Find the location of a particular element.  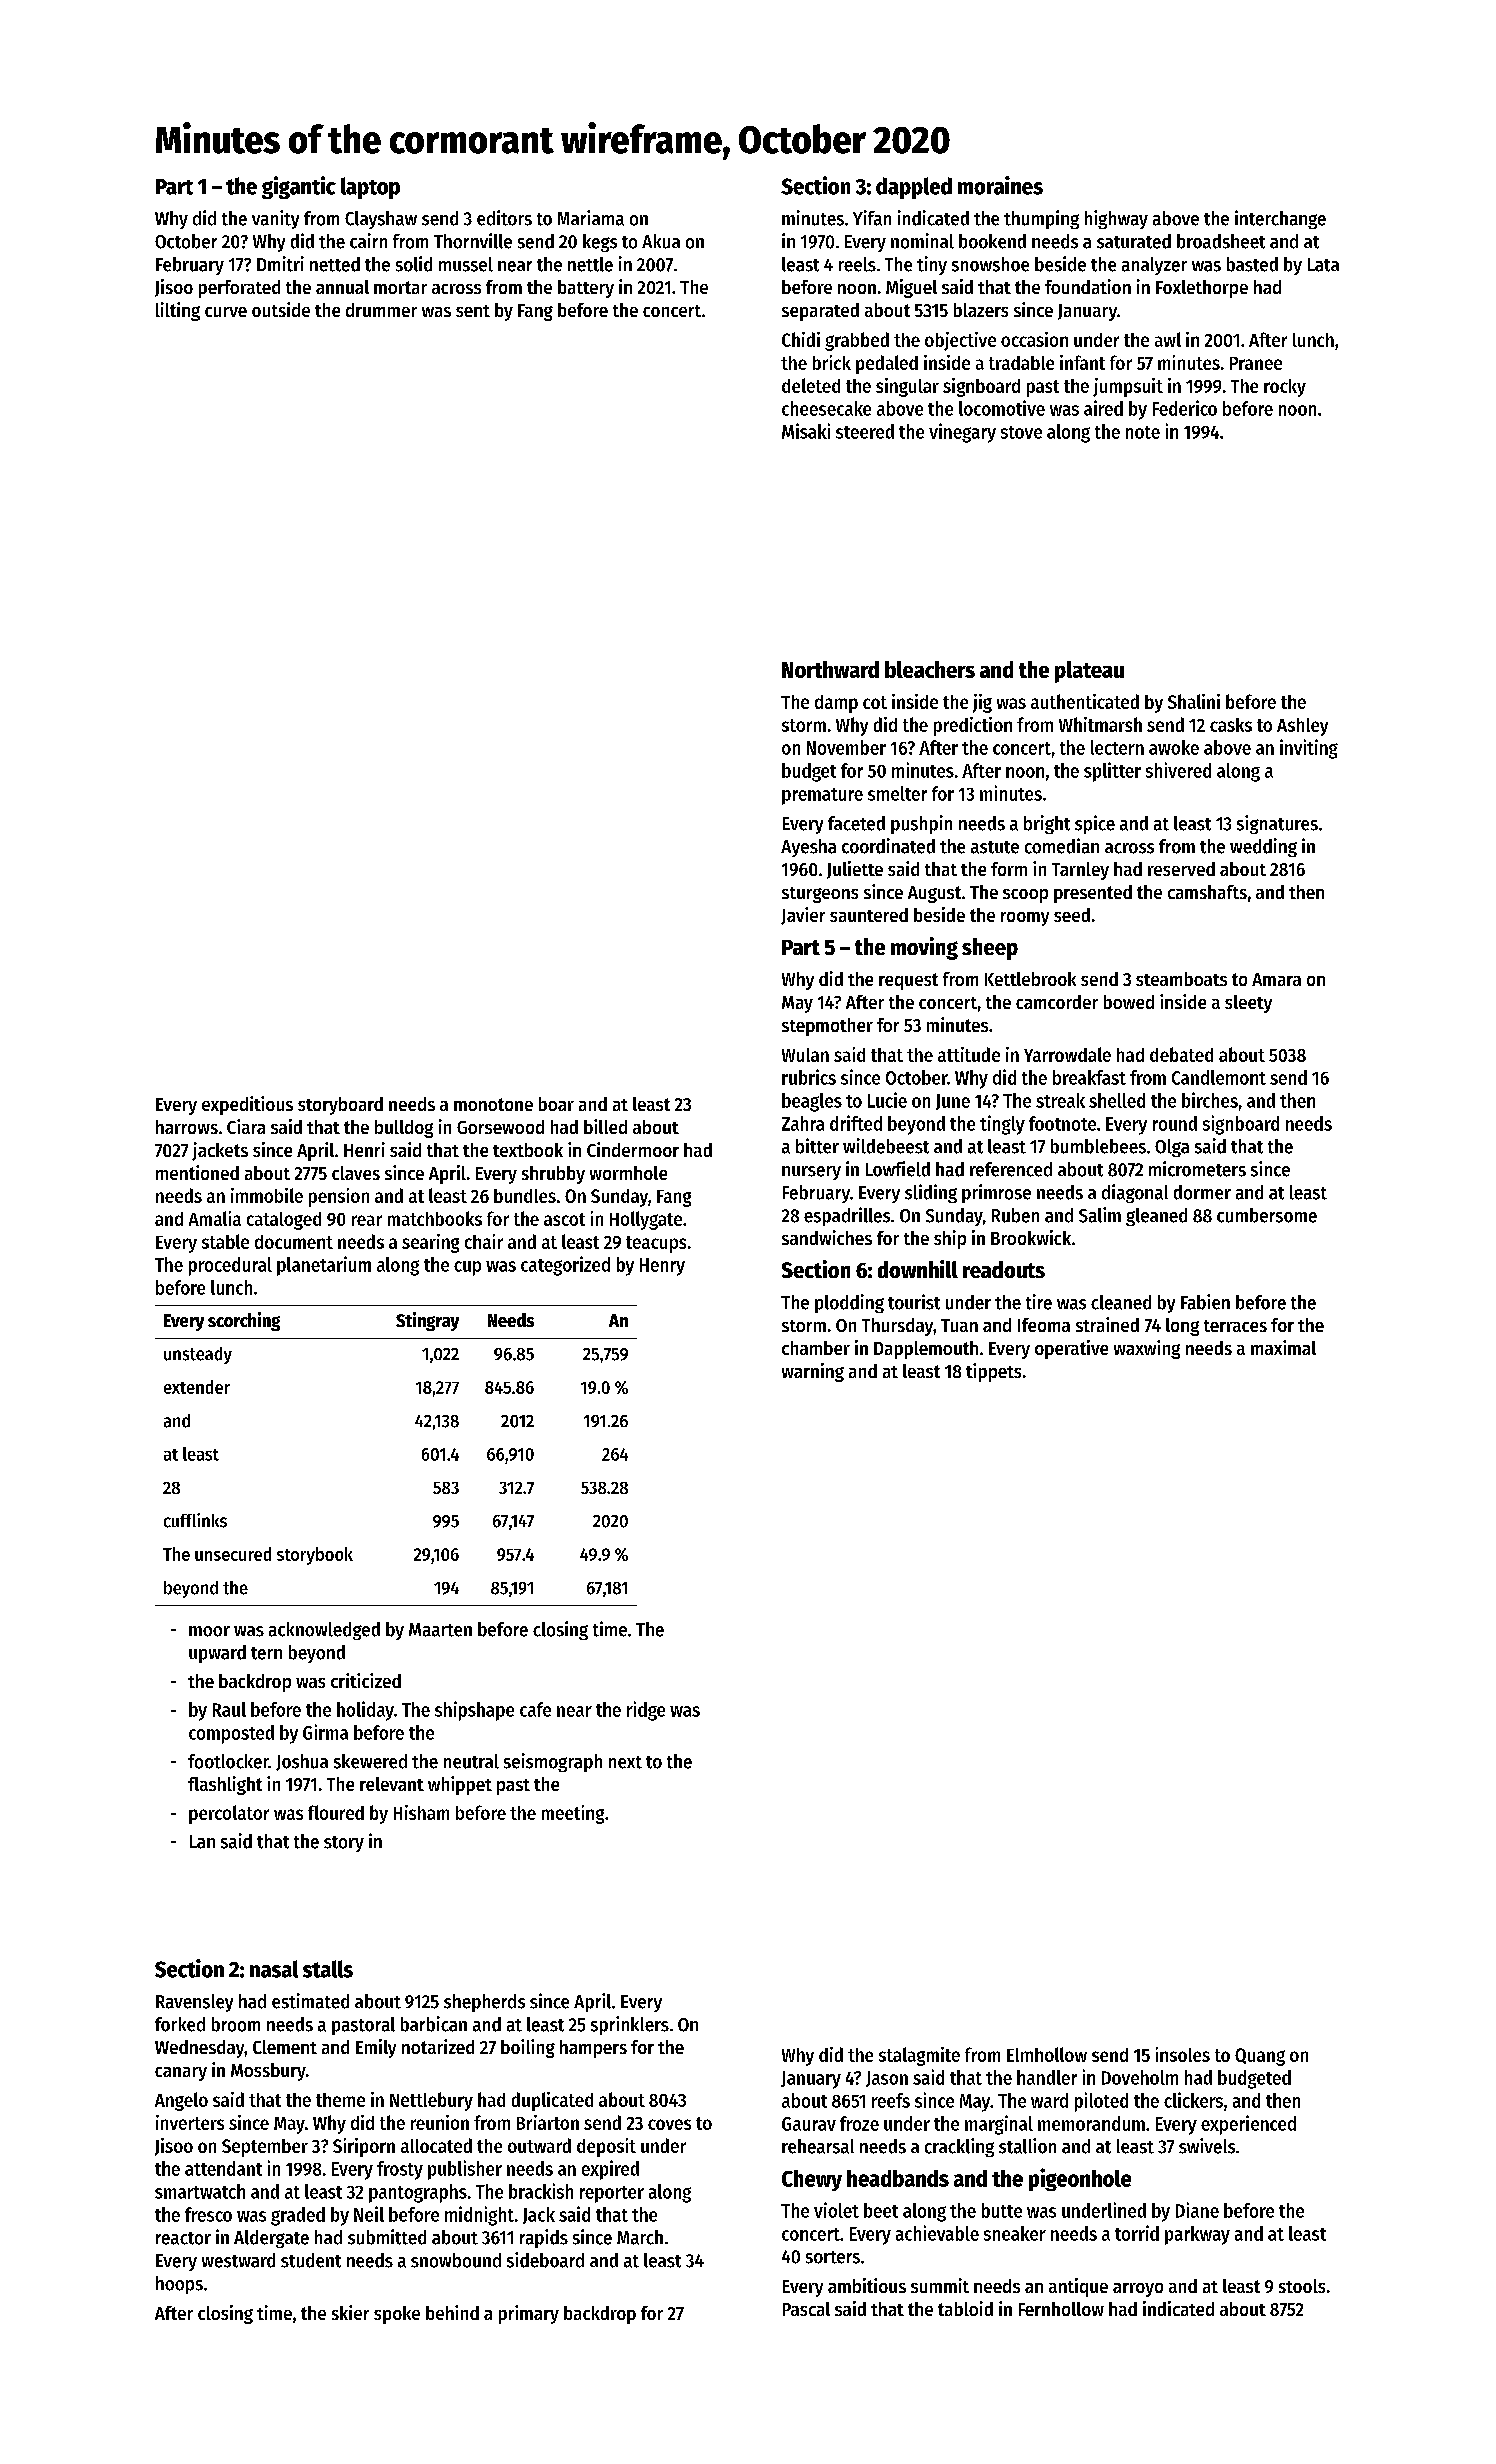

interchange is located at coordinates (1280, 219).
